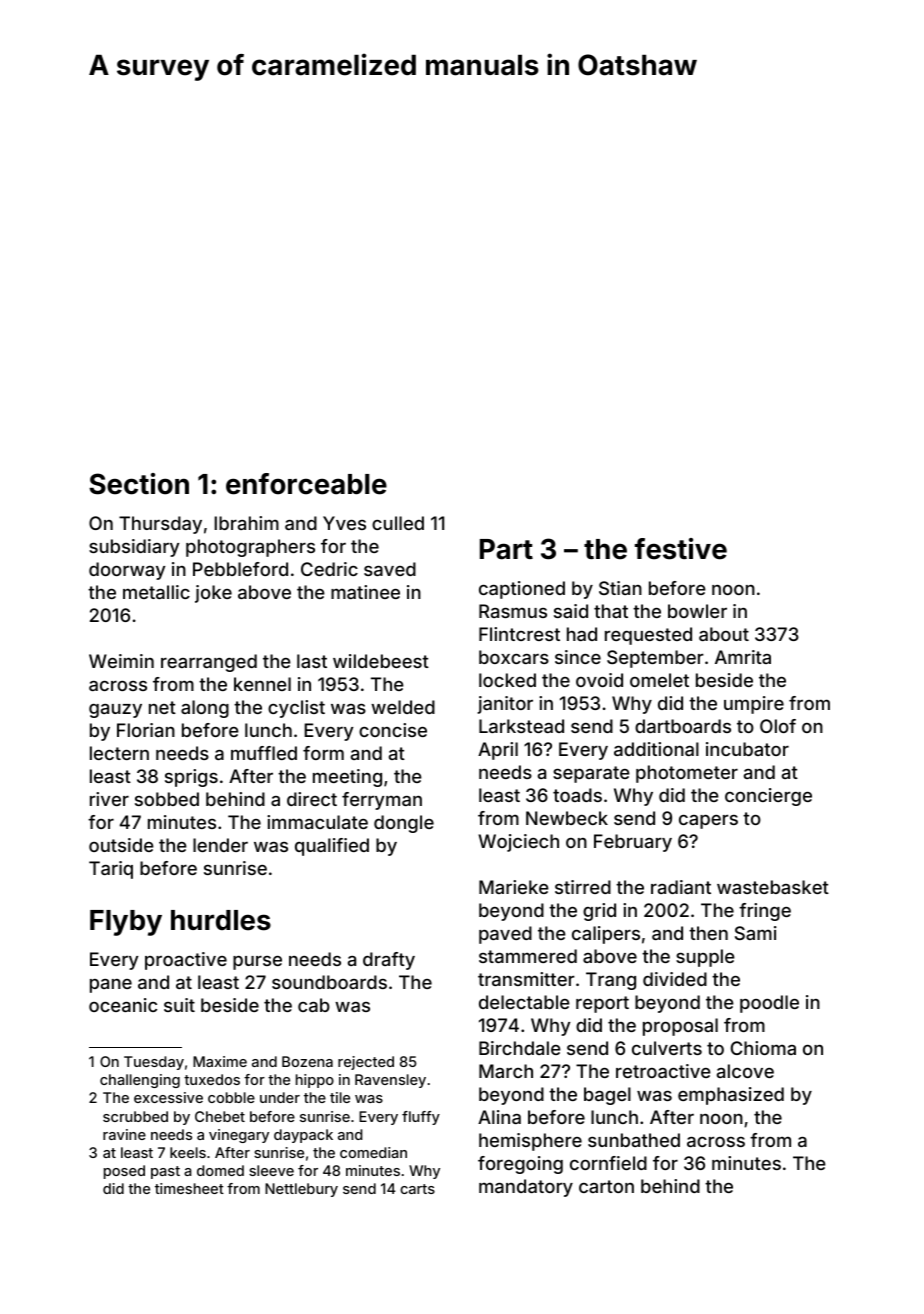 The image size is (924, 1314). Describe the element at coordinates (381, 661) in the screenshot. I see `wildebeest` at that location.
